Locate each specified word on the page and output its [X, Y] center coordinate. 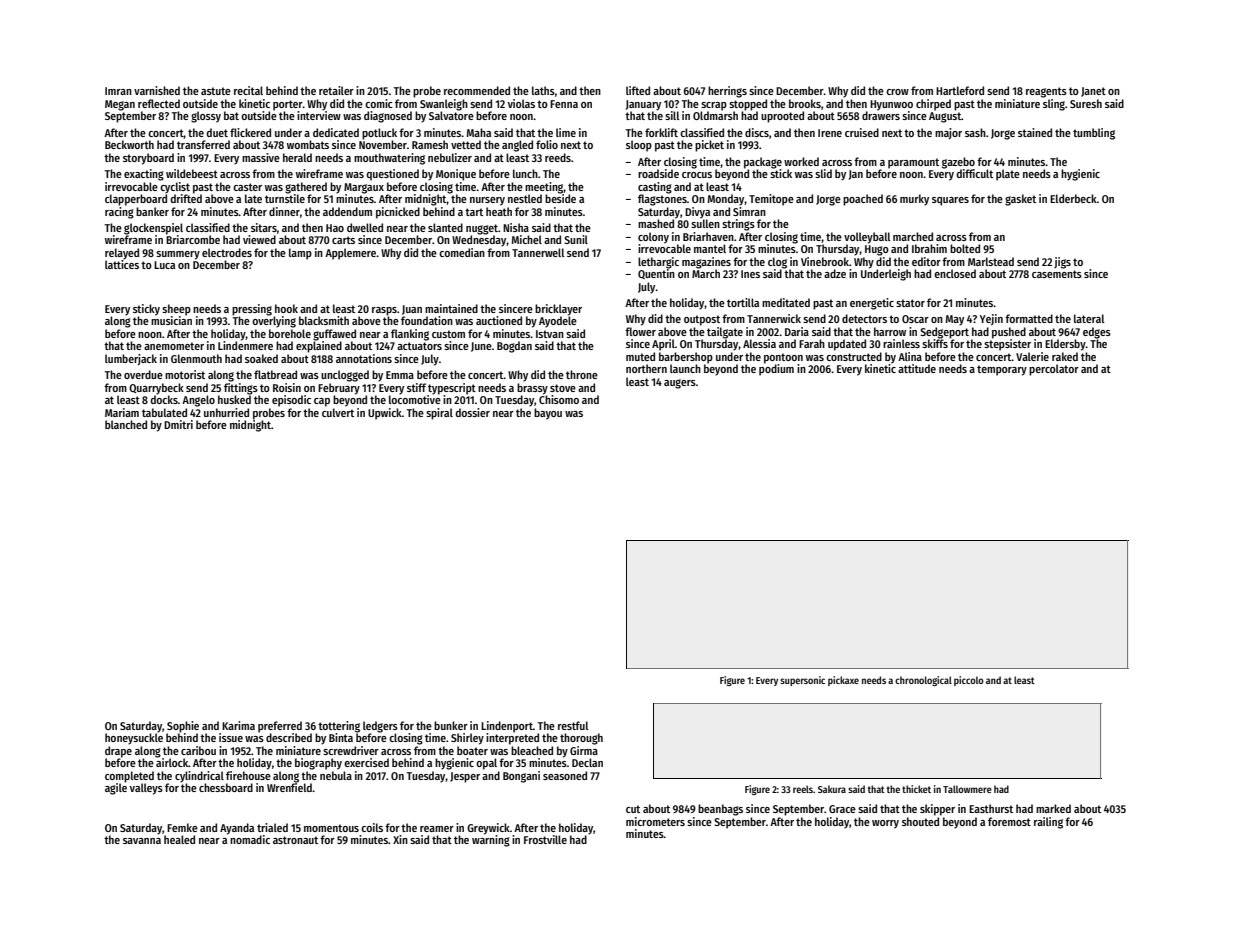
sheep [176, 310]
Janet [1093, 92]
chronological [923, 681]
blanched [126, 424]
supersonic [802, 681]
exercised [366, 762]
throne [582, 374]
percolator [1054, 370]
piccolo [969, 681]
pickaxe [843, 681]
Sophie [183, 727]
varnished [157, 90]
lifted [638, 90]
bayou [548, 414]
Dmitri [178, 424]
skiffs [935, 343]
